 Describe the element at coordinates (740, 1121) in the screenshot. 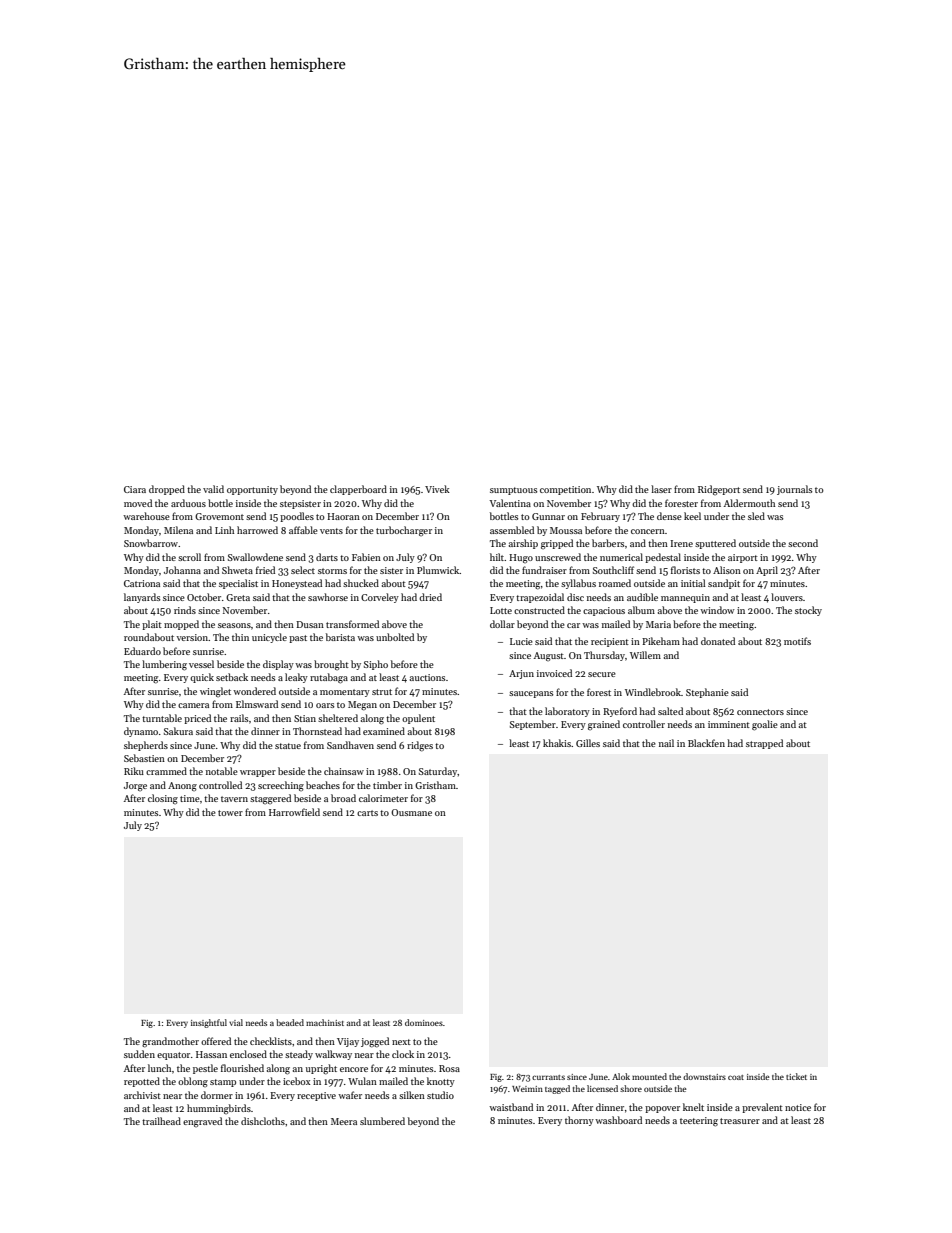

I see `treasurer` at that location.
